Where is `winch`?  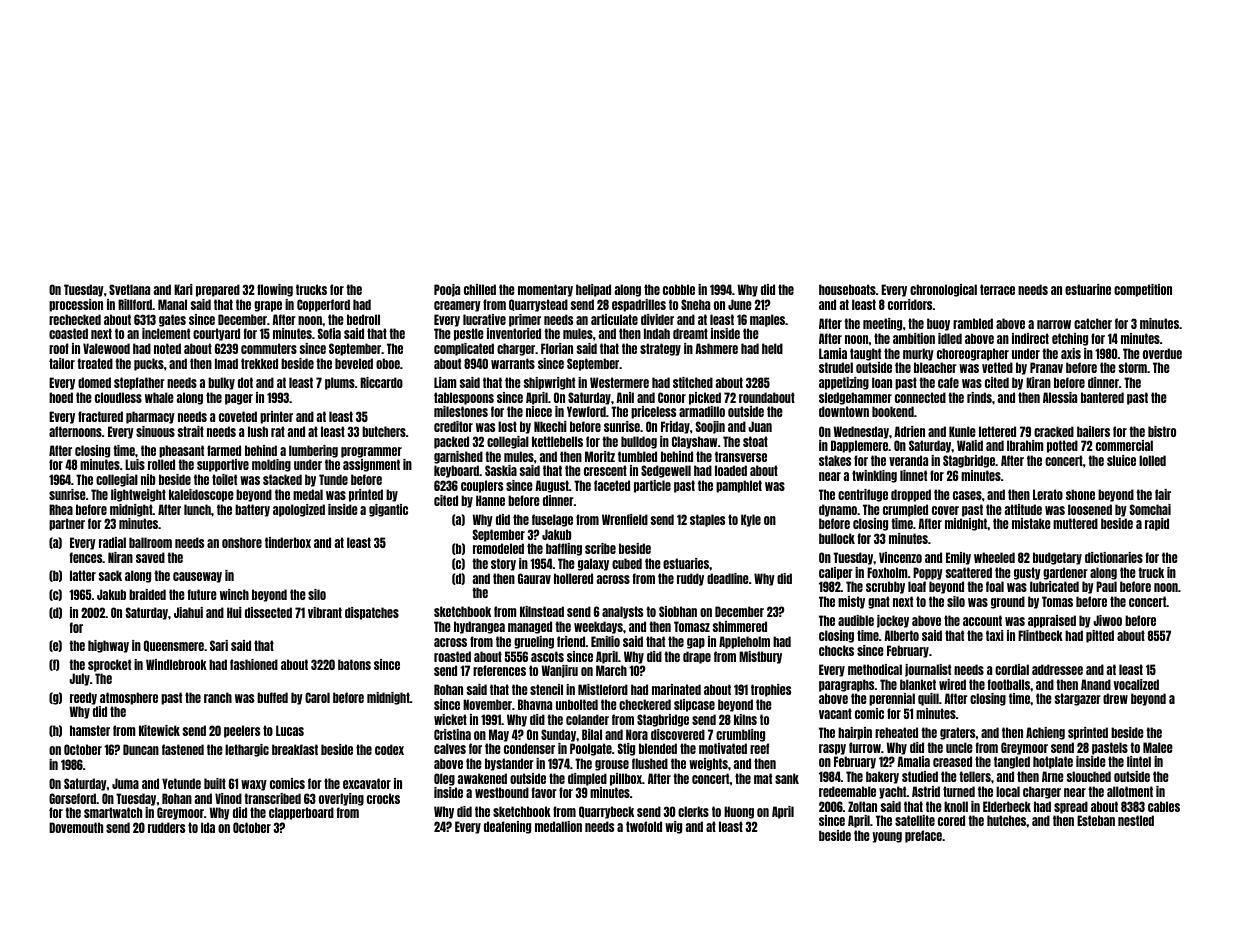 winch is located at coordinates (234, 594).
